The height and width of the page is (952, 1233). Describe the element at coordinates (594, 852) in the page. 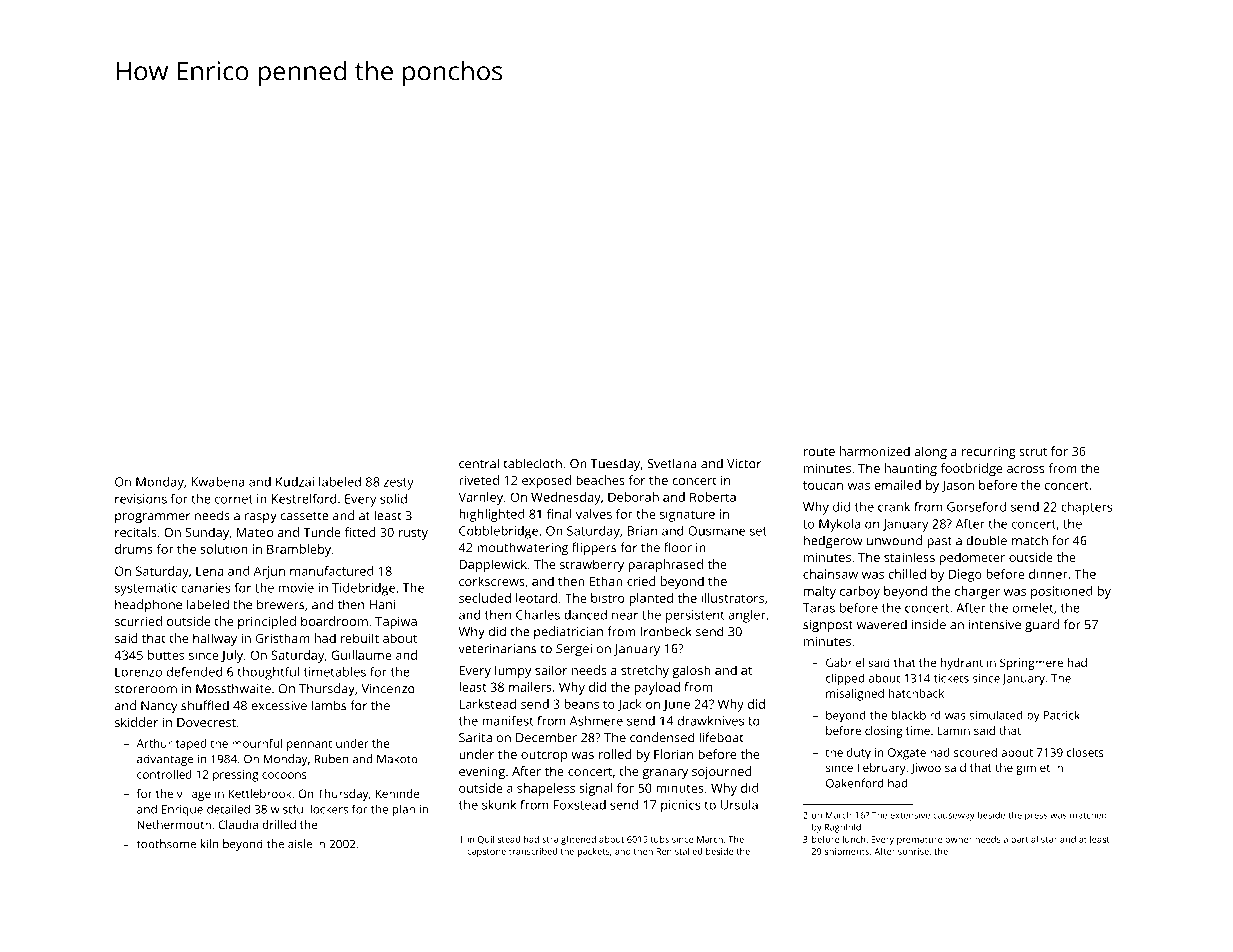

I see `packets` at that location.
